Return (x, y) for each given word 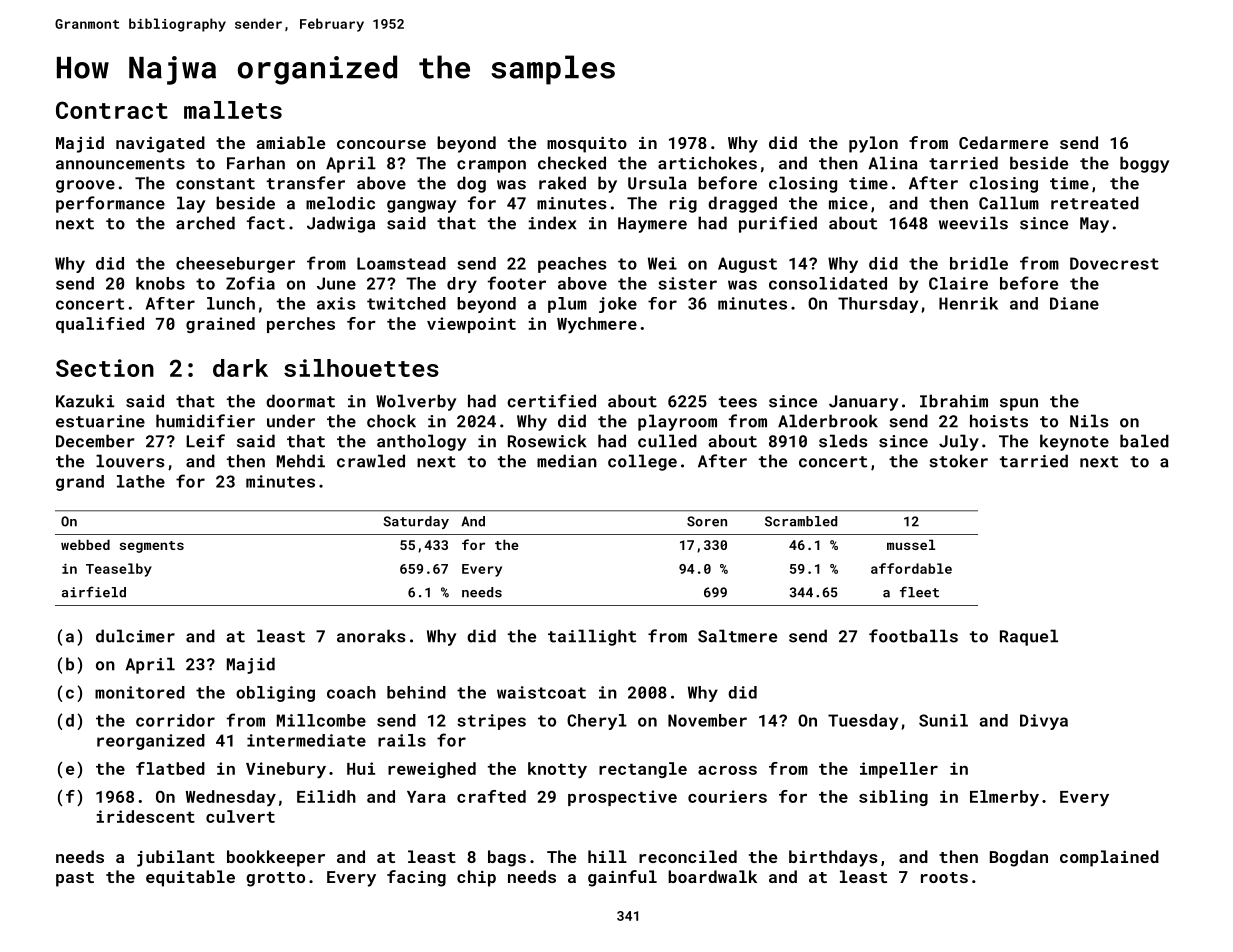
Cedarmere (1003, 142)
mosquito (587, 145)
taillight (592, 637)
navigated (160, 144)
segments (152, 547)
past (75, 879)
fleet (919, 592)
